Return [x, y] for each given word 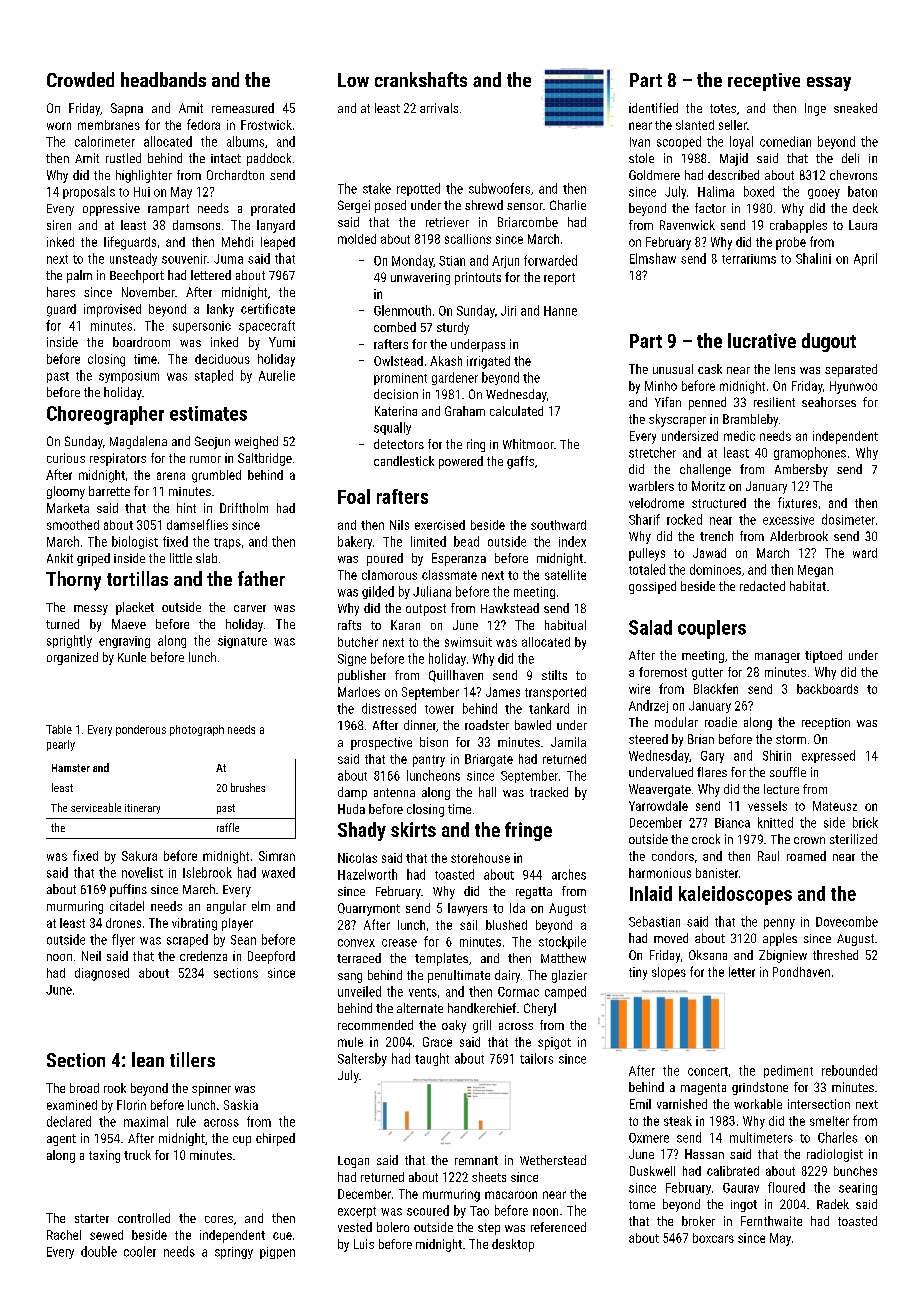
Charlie [568, 205]
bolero [393, 1227]
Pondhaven [801, 972]
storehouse [480, 858]
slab [206, 558]
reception [826, 724]
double [99, 1251]
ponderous [141, 730]
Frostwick [266, 125]
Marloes [359, 692]
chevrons [853, 175]
